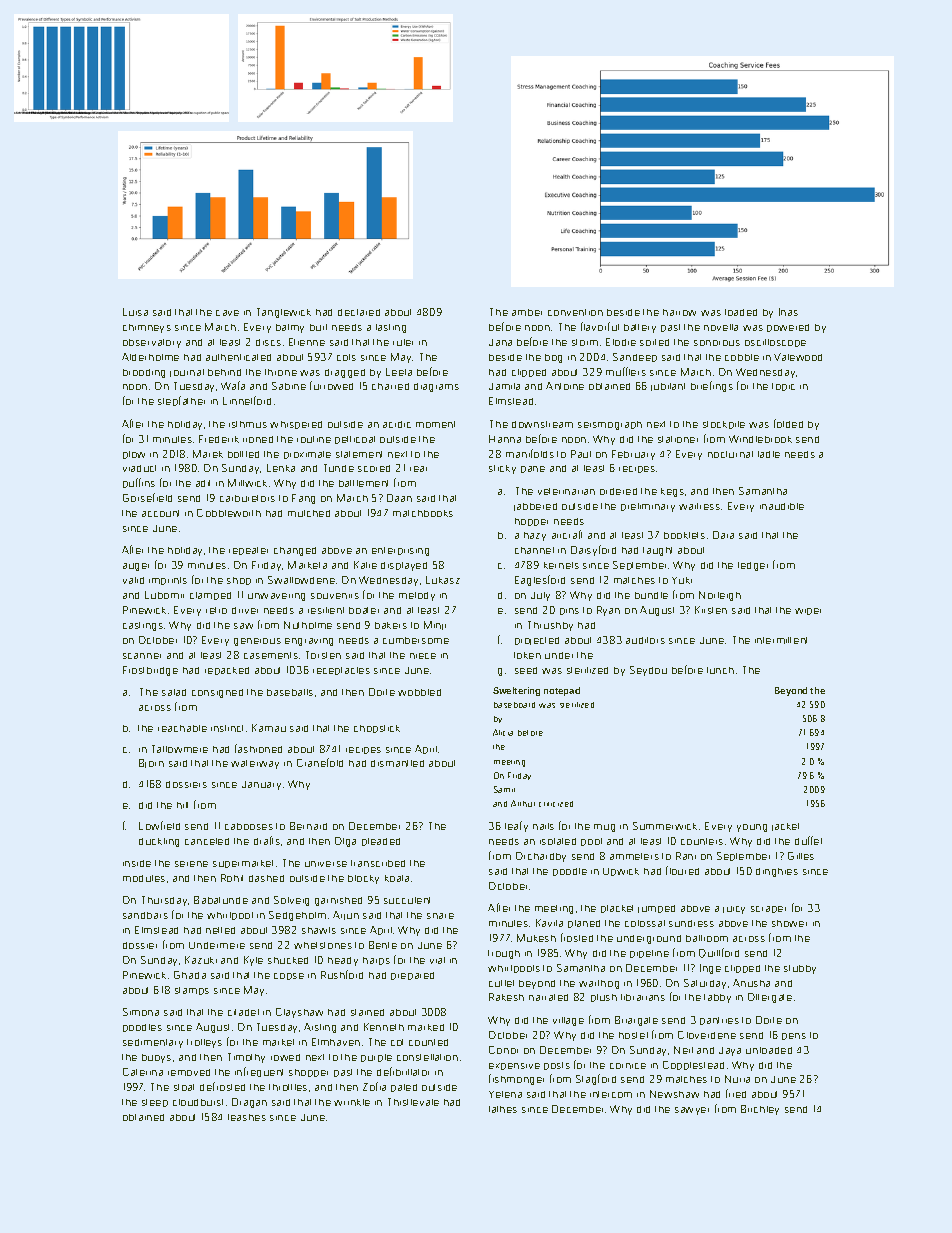 This screenshot has width=952, height=1233. What do you see at coordinates (730, 454) in the screenshot?
I see `nocturnal` at bounding box center [730, 454].
